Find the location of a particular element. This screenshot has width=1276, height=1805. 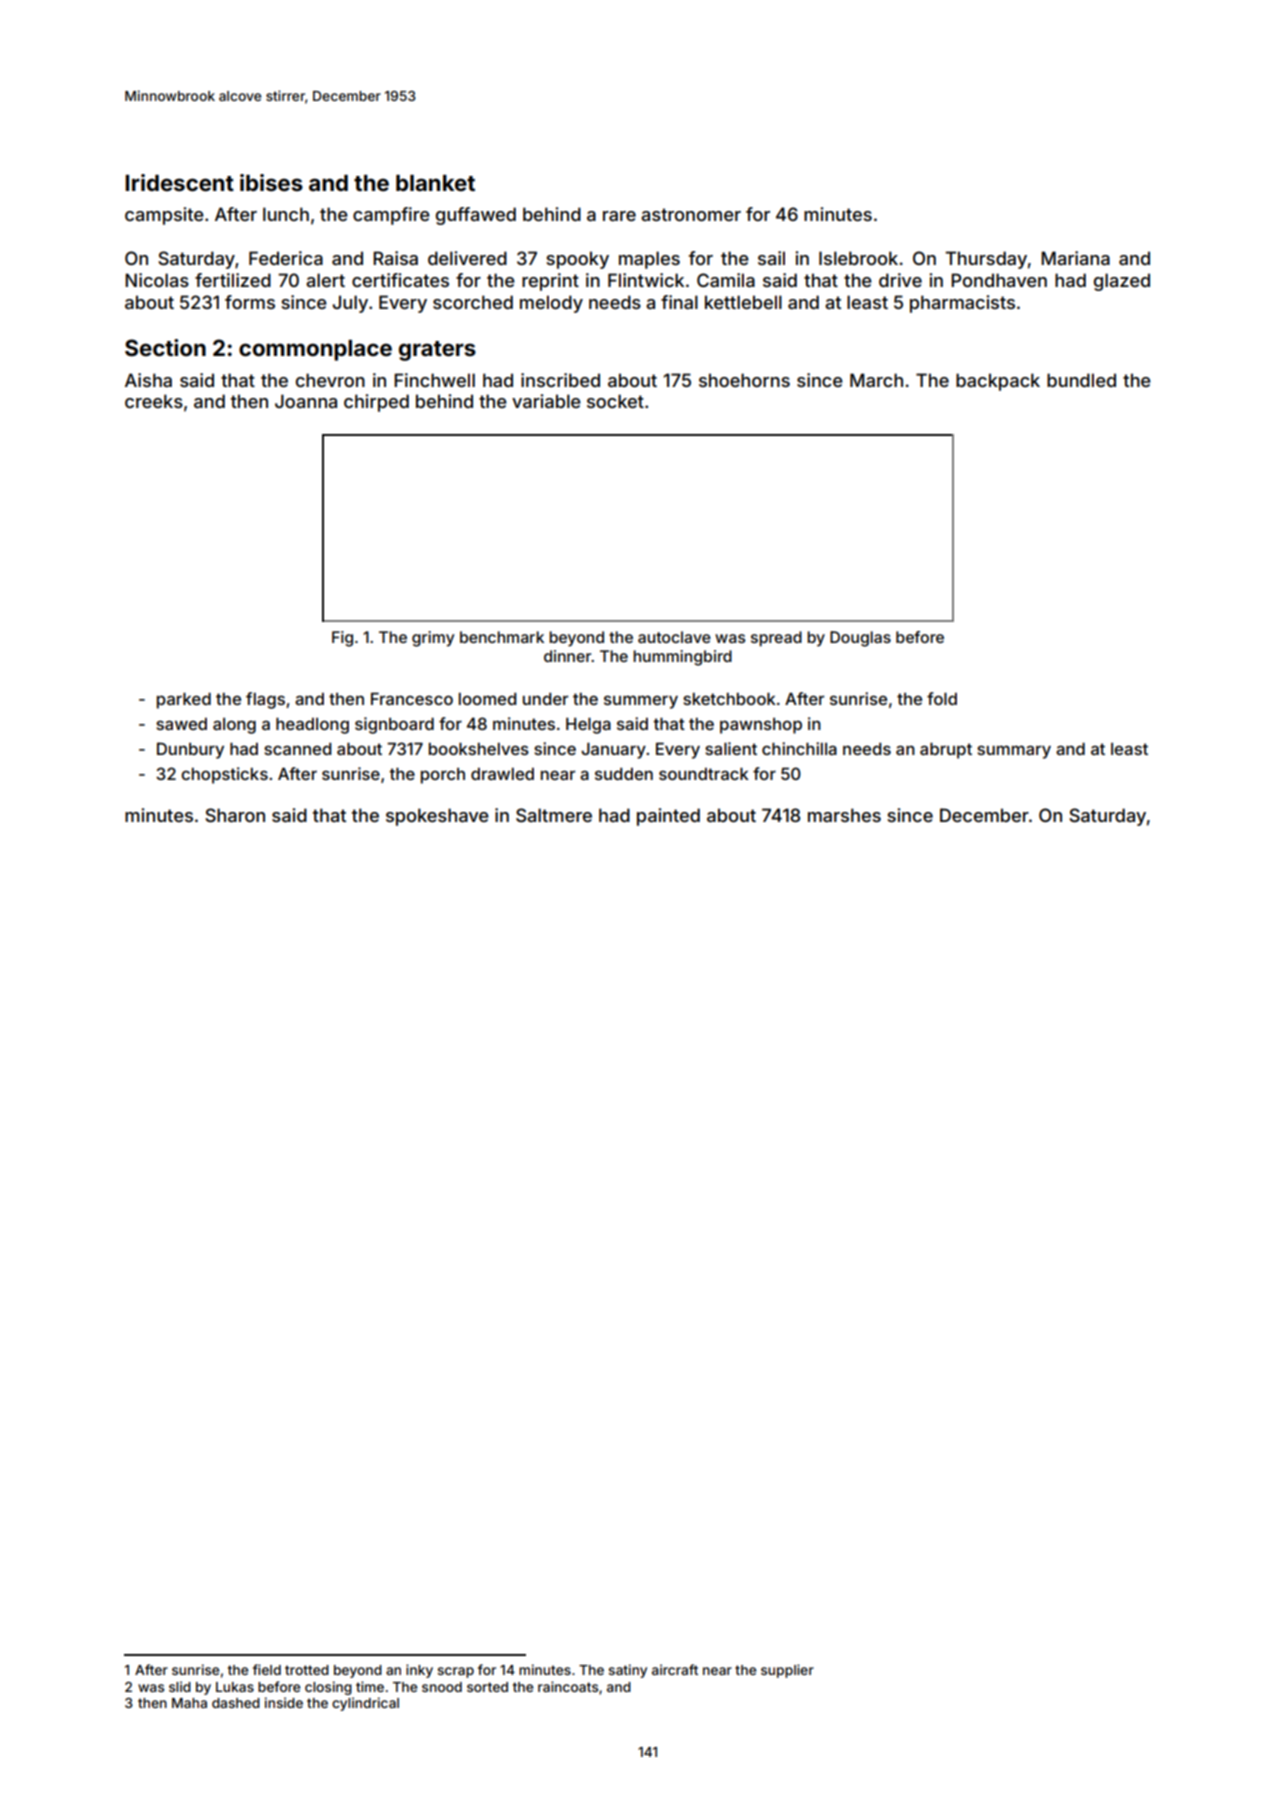

aircraft is located at coordinates (675, 1669).
